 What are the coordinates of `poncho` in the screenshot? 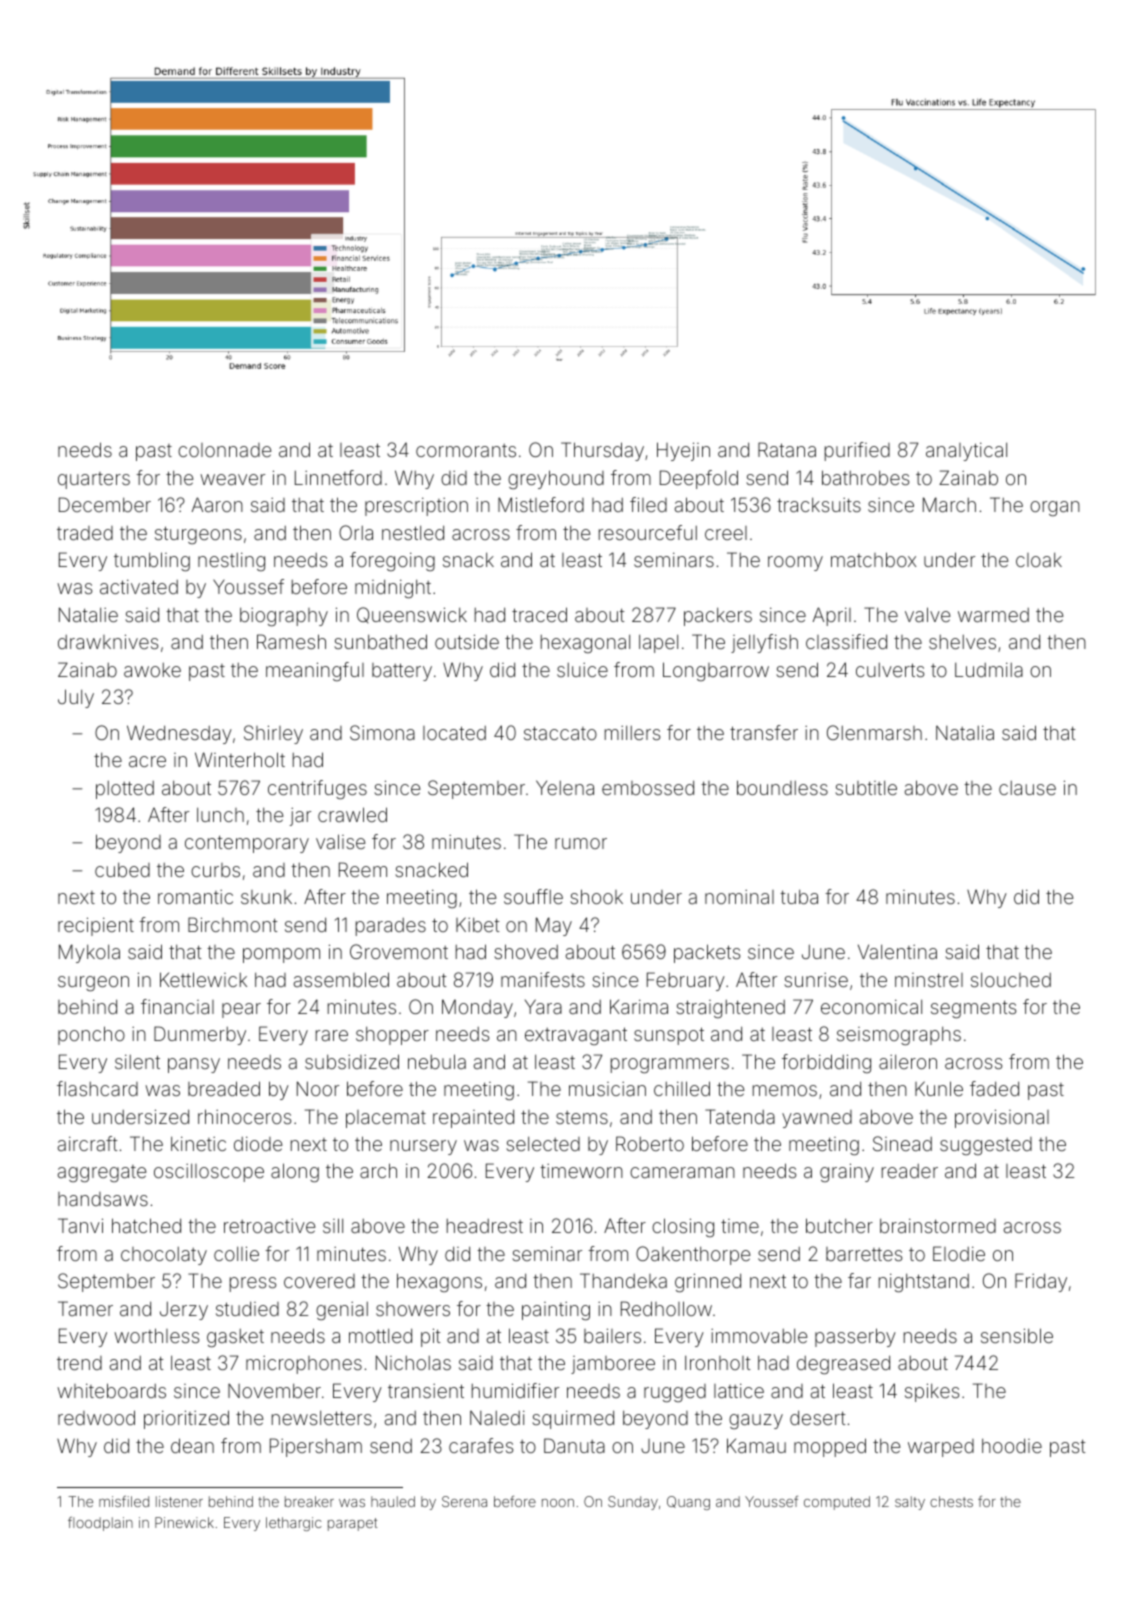 It's located at (91, 1035).
